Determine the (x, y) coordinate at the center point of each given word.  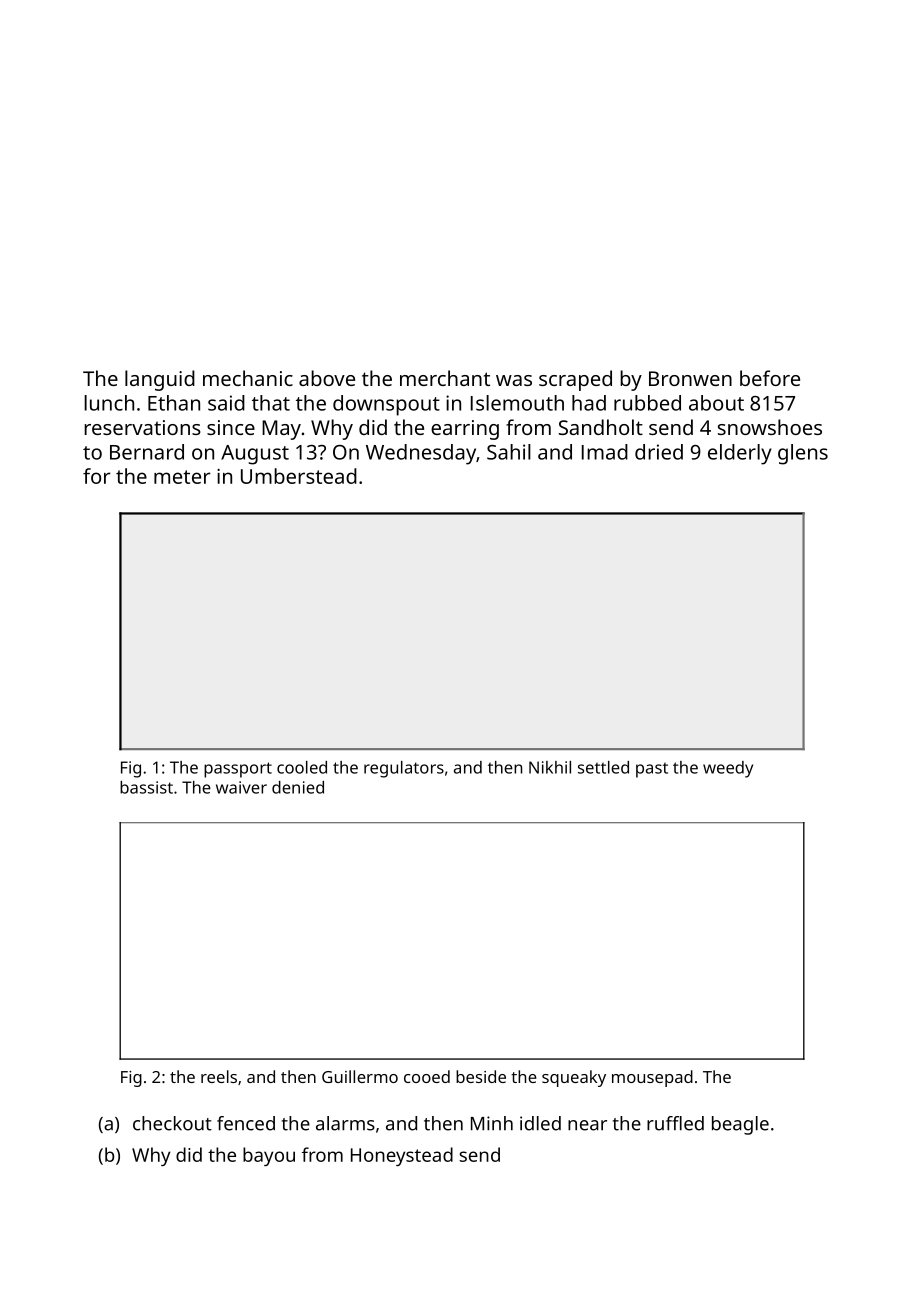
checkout (172, 1123)
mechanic (248, 378)
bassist (146, 787)
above (327, 378)
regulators (404, 769)
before (770, 378)
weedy (728, 769)
